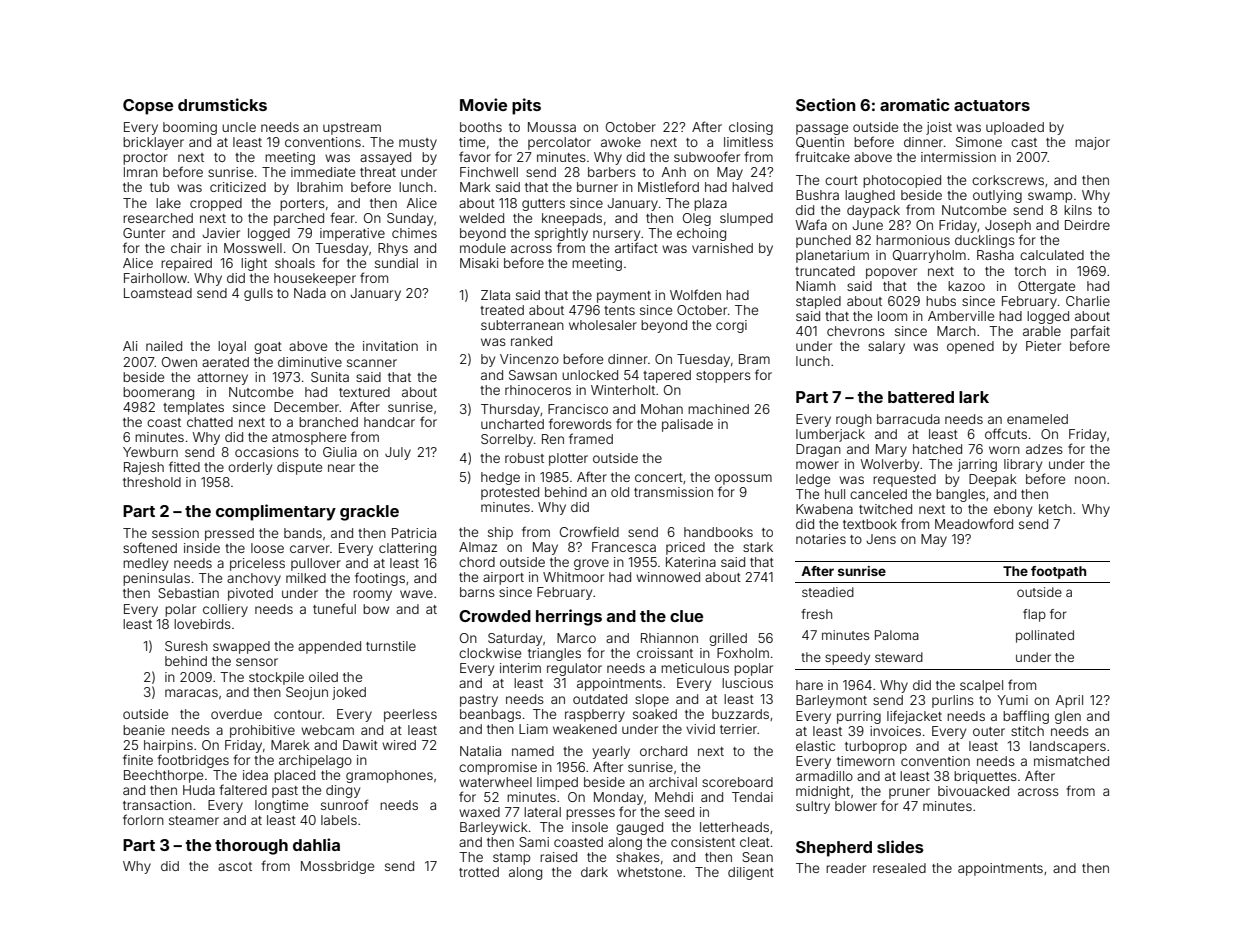 The width and height of the document is (1233, 952). I want to click on Nada, so click(310, 293).
